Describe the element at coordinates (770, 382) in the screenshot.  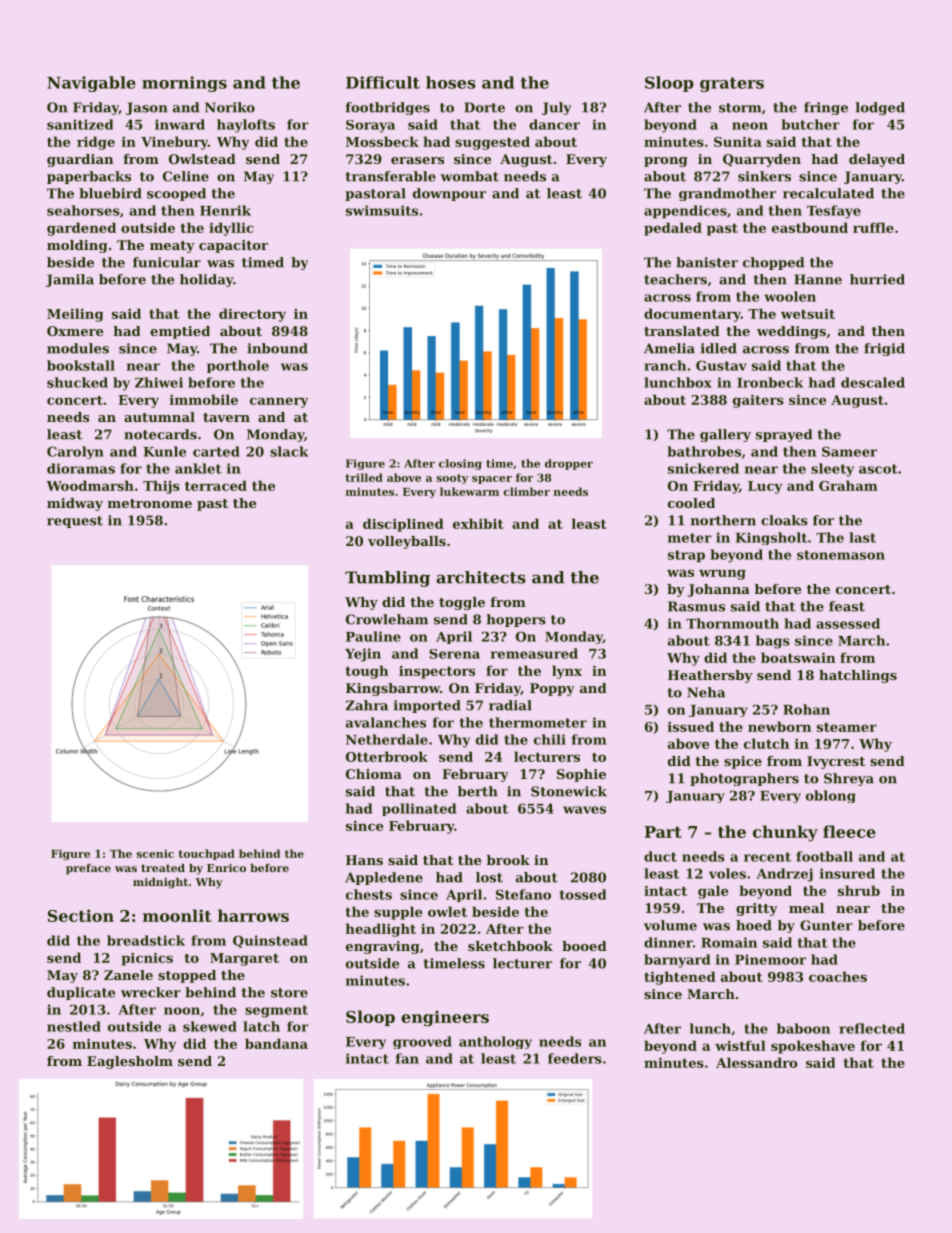
I see `Ironbeck` at that location.
